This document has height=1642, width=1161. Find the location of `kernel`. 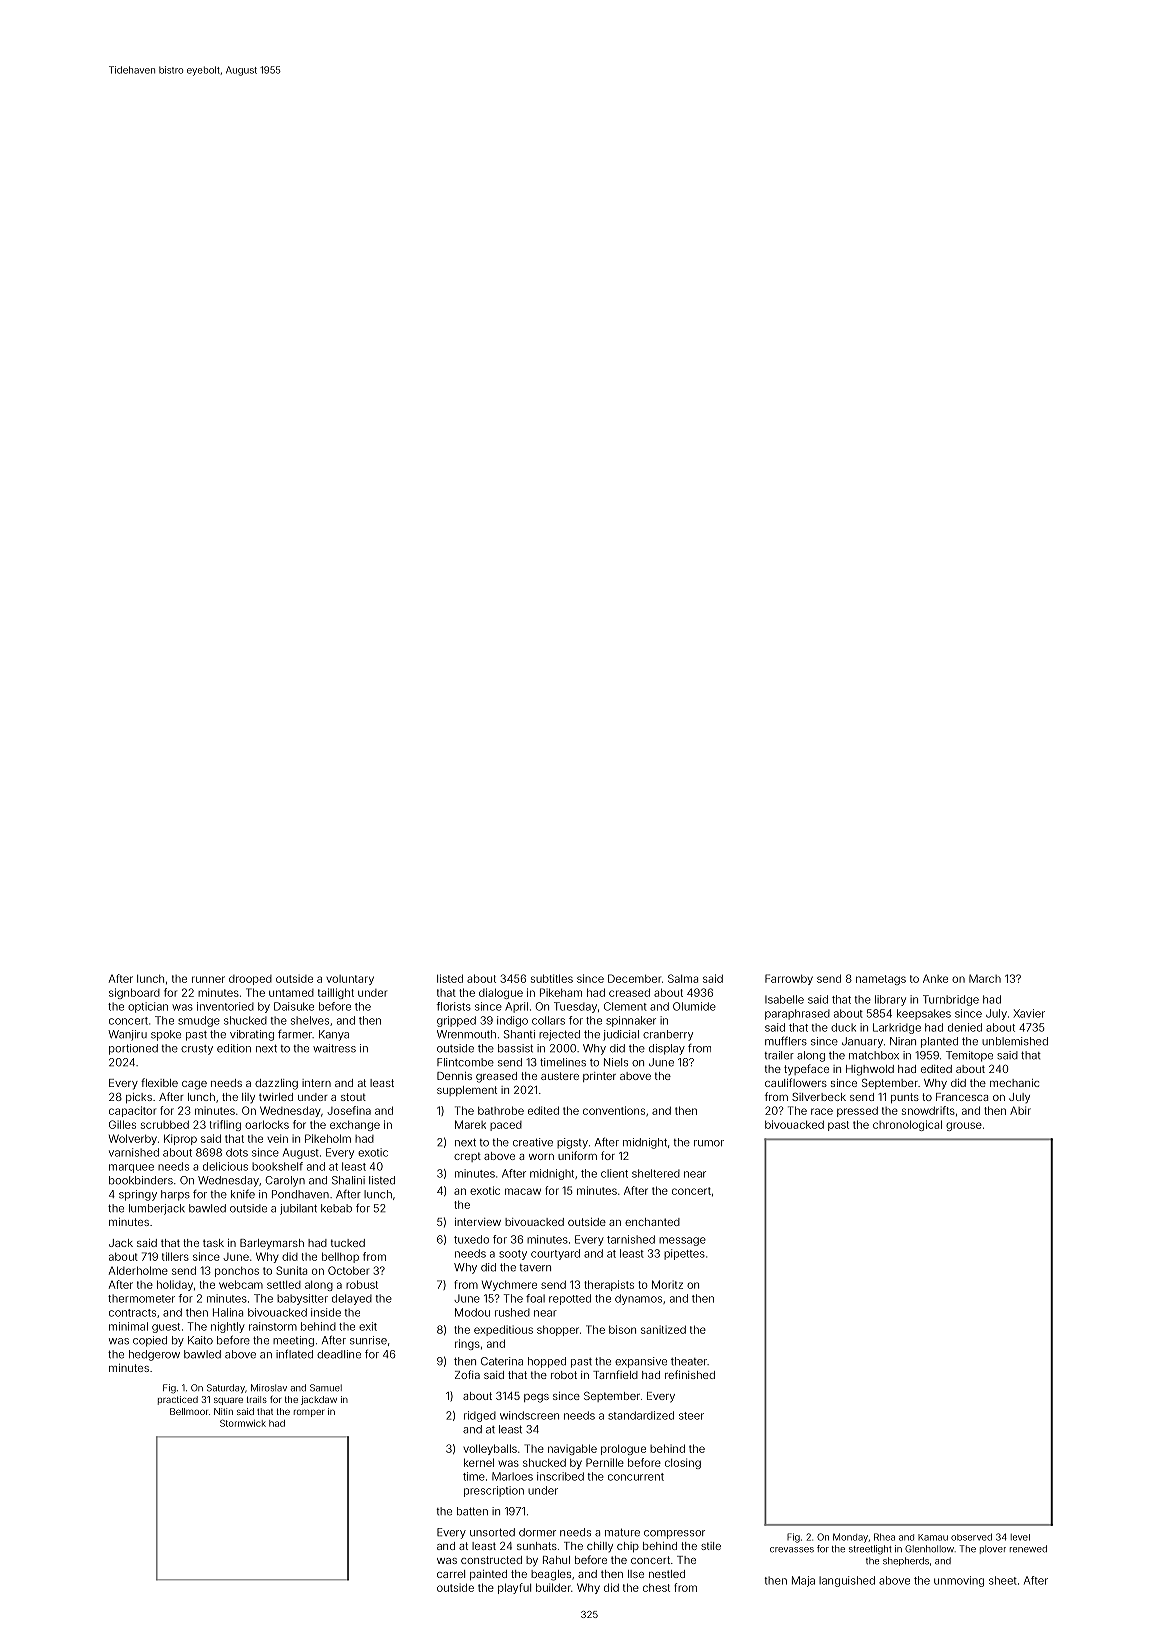

kernel is located at coordinates (479, 1462).
